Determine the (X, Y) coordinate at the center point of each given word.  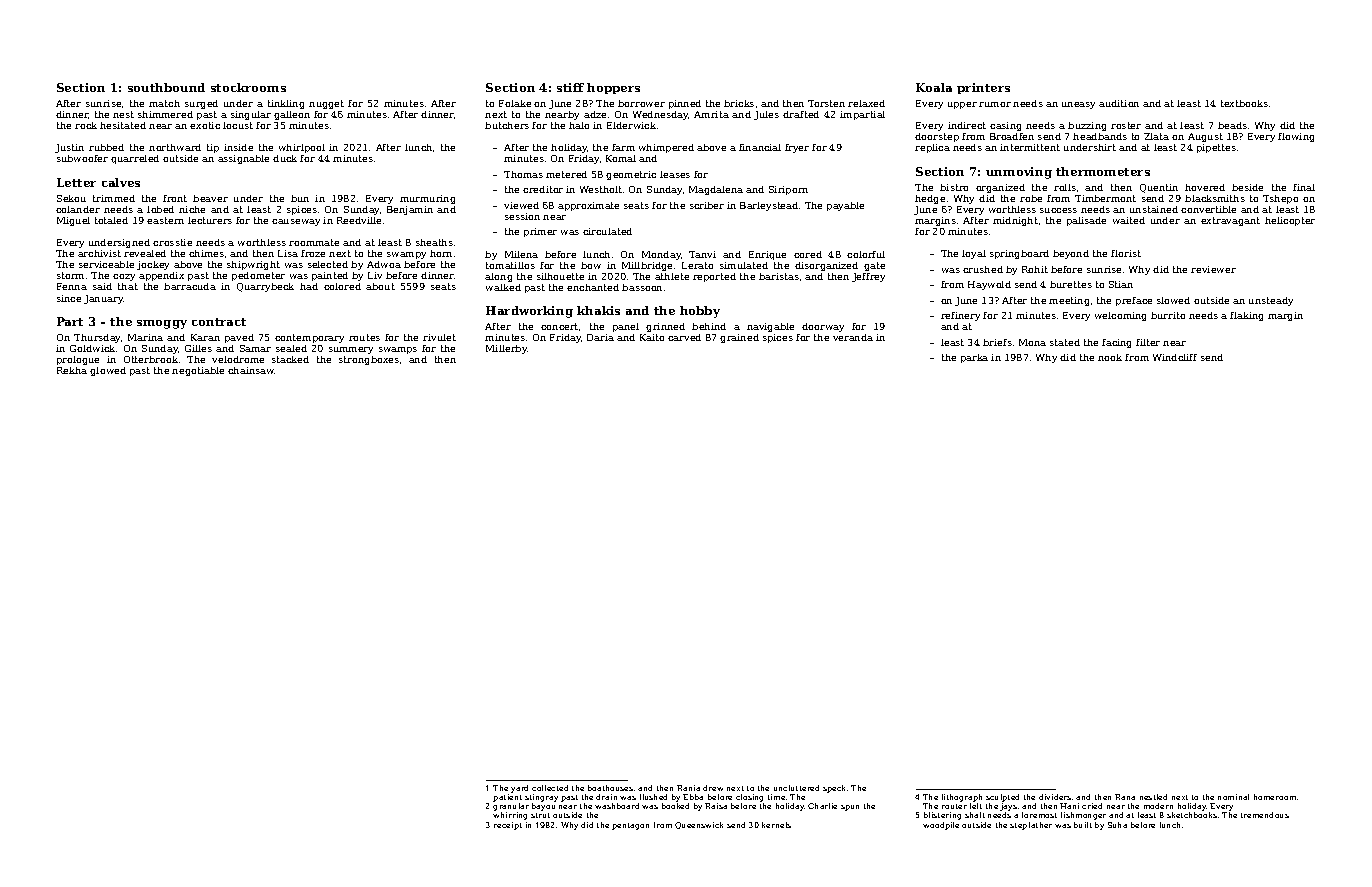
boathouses (610, 788)
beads (1232, 125)
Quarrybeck (265, 287)
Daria (600, 337)
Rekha (72, 370)
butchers (507, 125)
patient (507, 798)
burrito (1168, 315)
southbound (166, 87)
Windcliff (1175, 357)
